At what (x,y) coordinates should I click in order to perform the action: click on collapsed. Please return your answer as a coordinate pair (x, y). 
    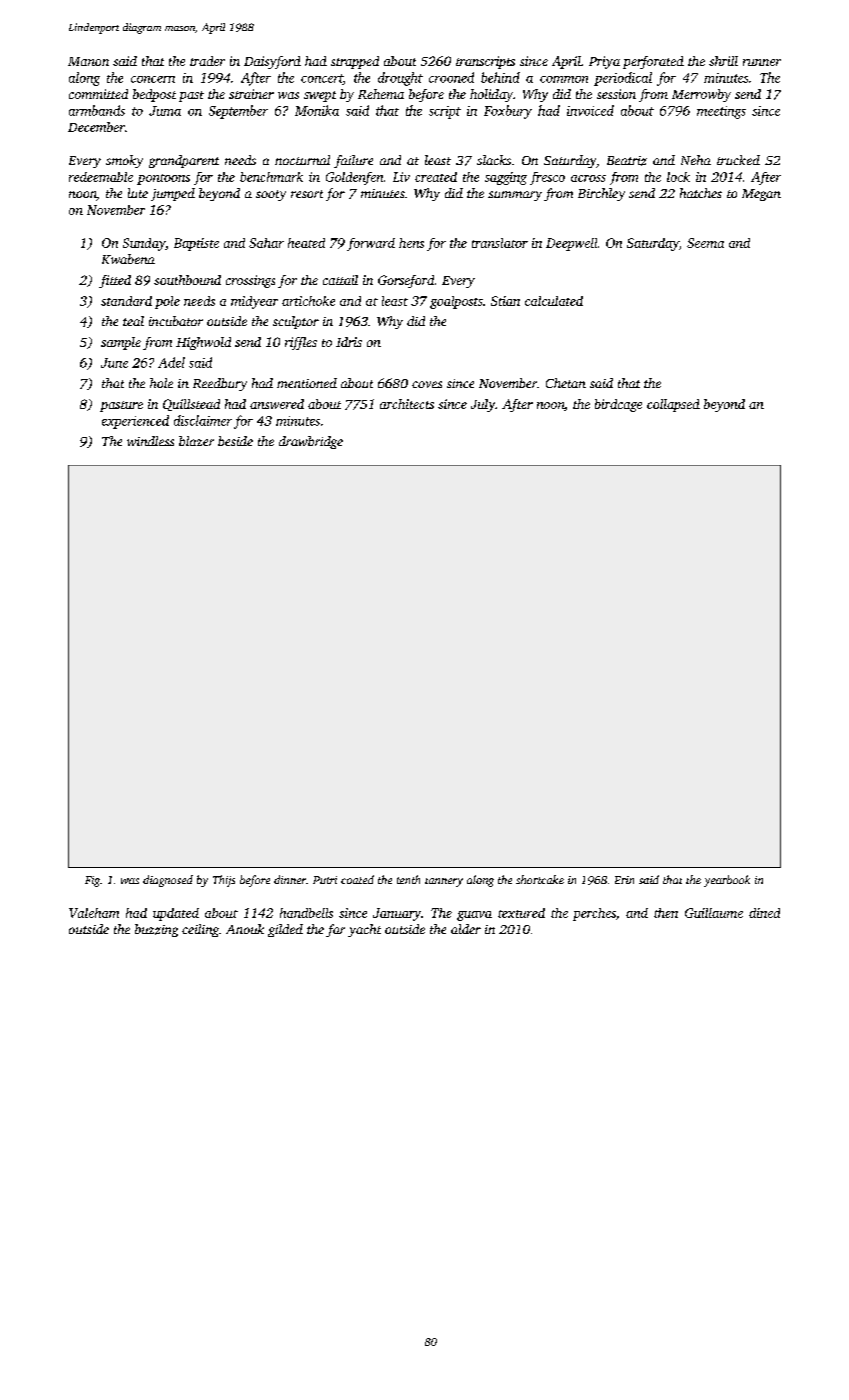
    Looking at the image, I should click on (673, 405).
